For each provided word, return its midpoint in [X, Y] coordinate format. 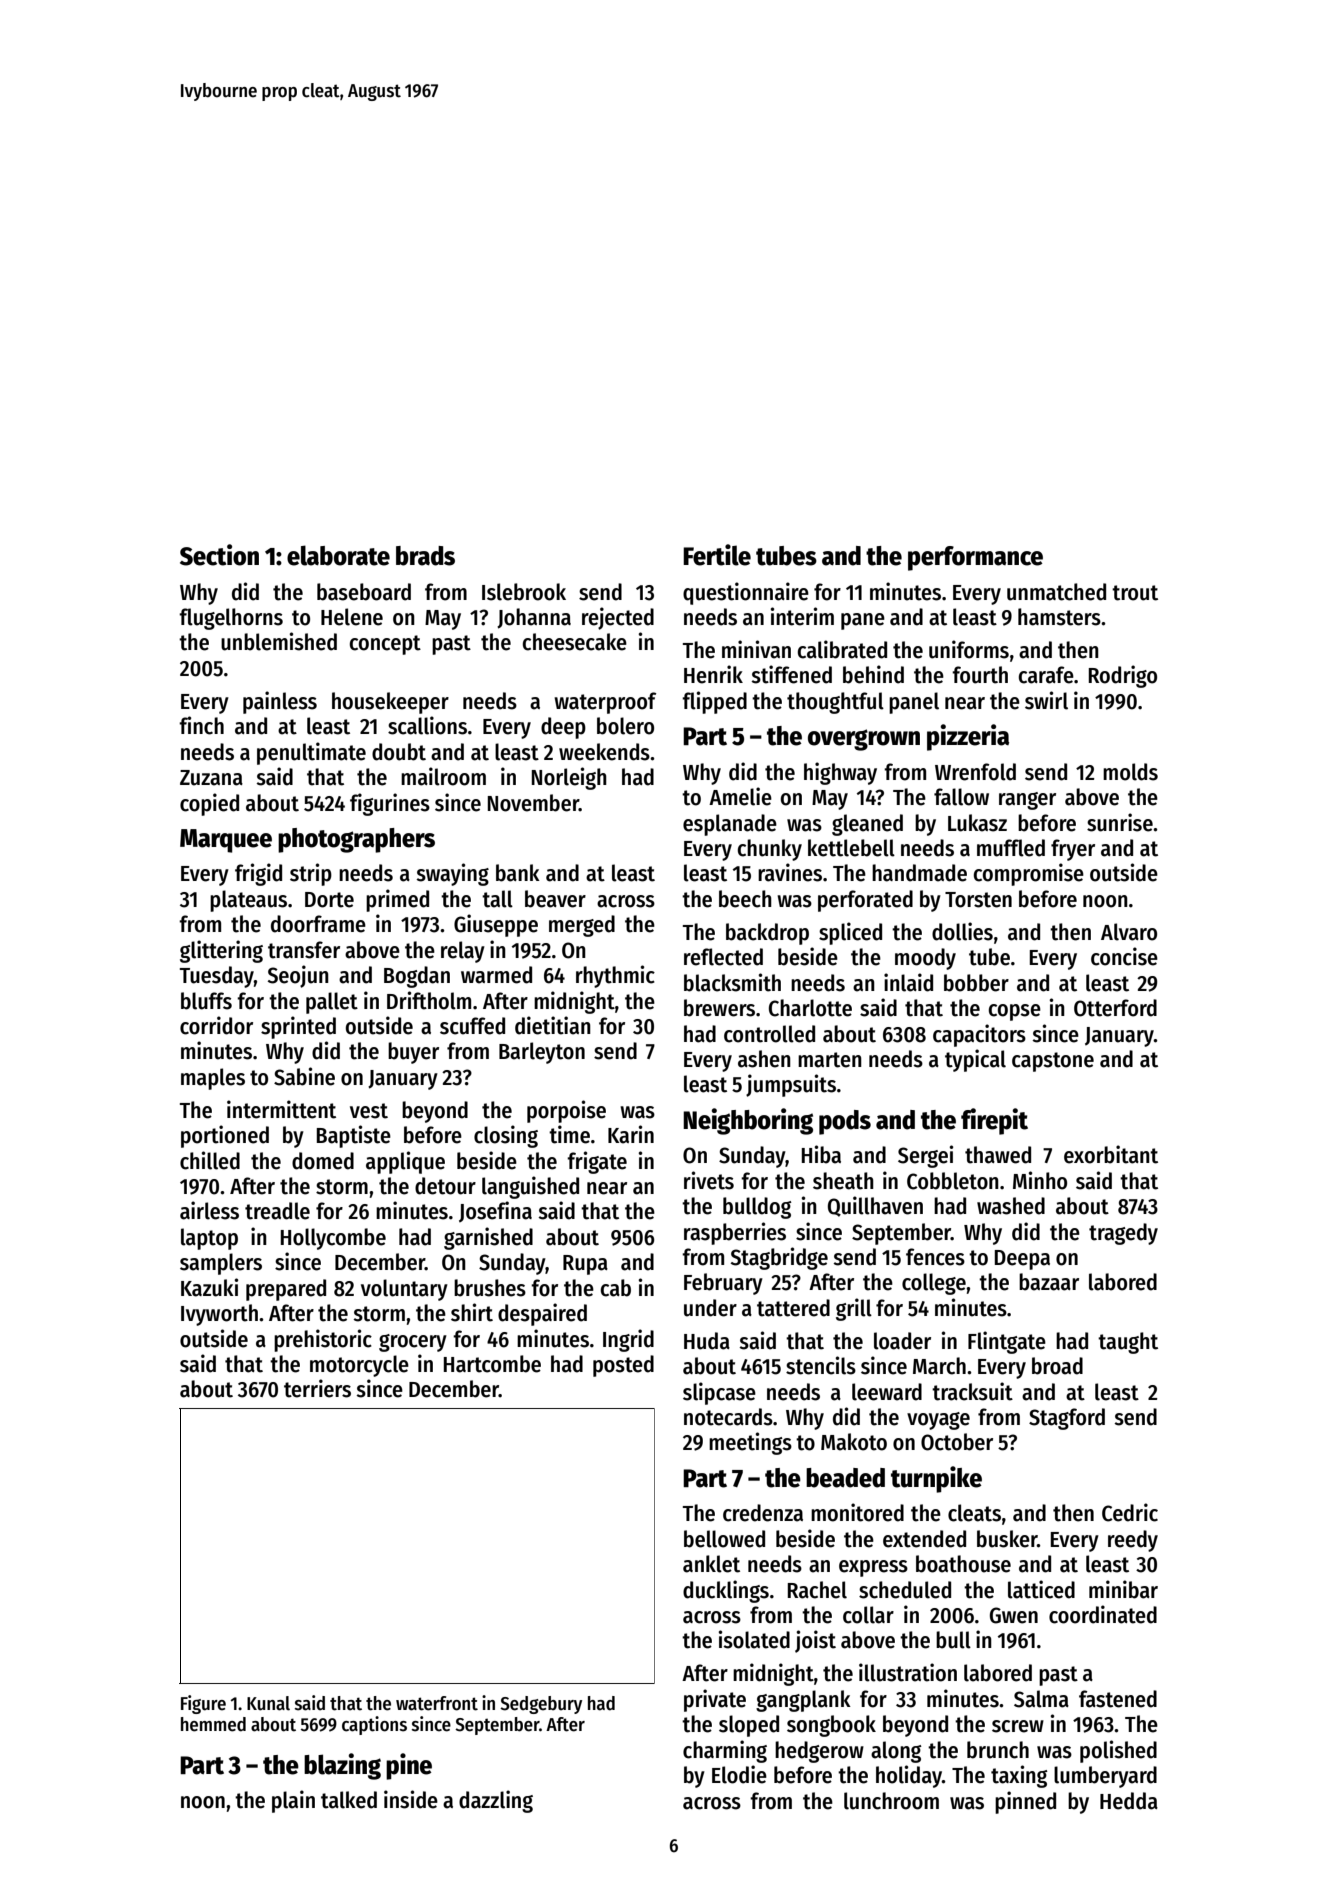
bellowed [724, 1539]
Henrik [713, 674]
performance [975, 558]
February [723, 1284]
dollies [962, 931]
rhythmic [615, 976]
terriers [317, 1388]
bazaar [1049, 1282]
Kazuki [209, 1287]
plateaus [248, 901]
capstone [1053, 1062]
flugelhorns [231, 619]
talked [349, 1800]
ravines [790, 872]
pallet [332, 1003]
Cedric [1130, 1512]
